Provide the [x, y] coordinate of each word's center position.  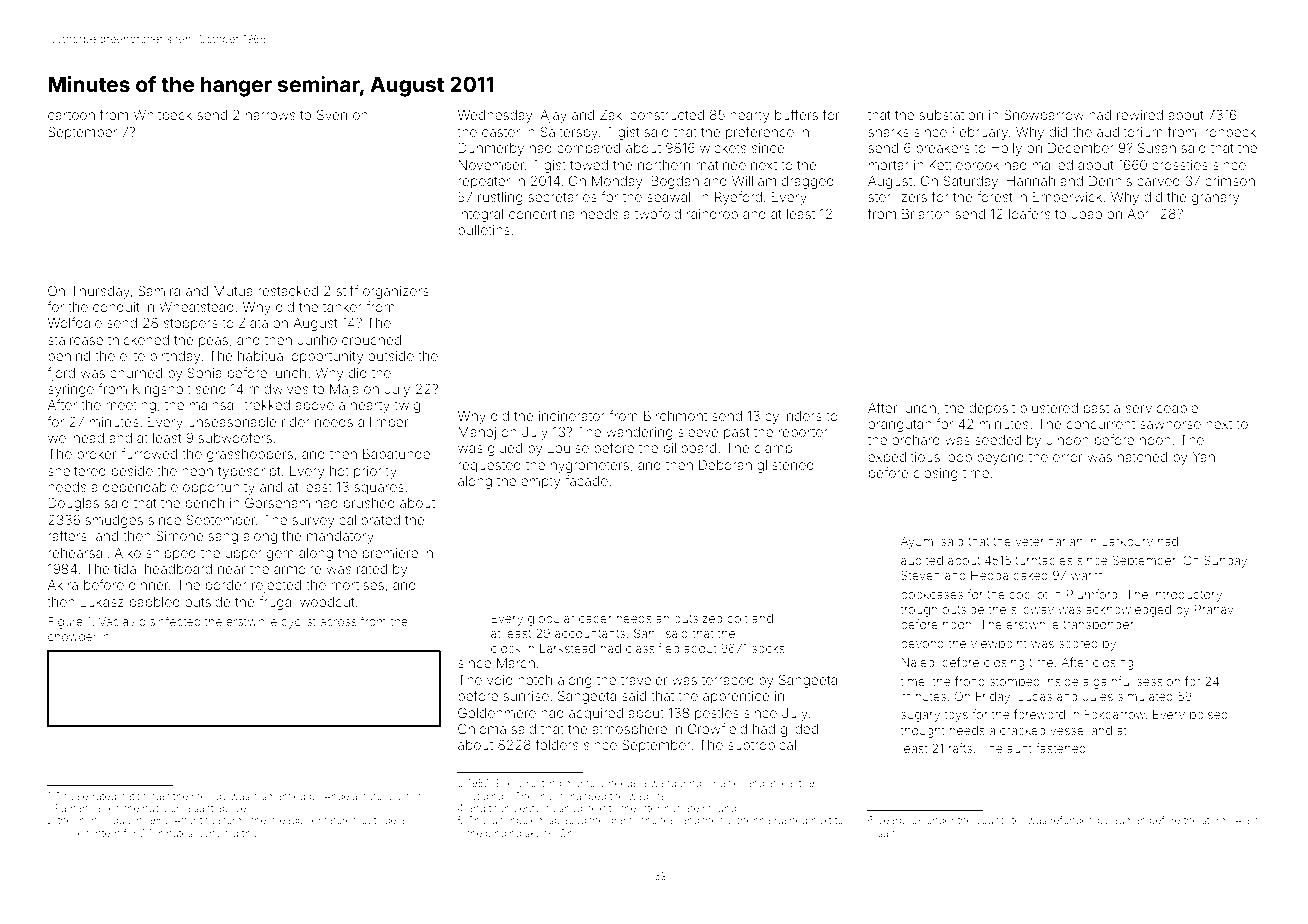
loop [959, 458]
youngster [1000, 822]
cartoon [71, 115]
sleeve [698, 432]
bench [205, 503]
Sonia [205, 372]
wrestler [724, 783]
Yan [1204, 457]
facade [586, 480]
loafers [1029, 213]
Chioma [482, 728]
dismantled [279, 796]
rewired [1140, 115]
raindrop [712, 215]
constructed [667, 115]
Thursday [100, 292]
